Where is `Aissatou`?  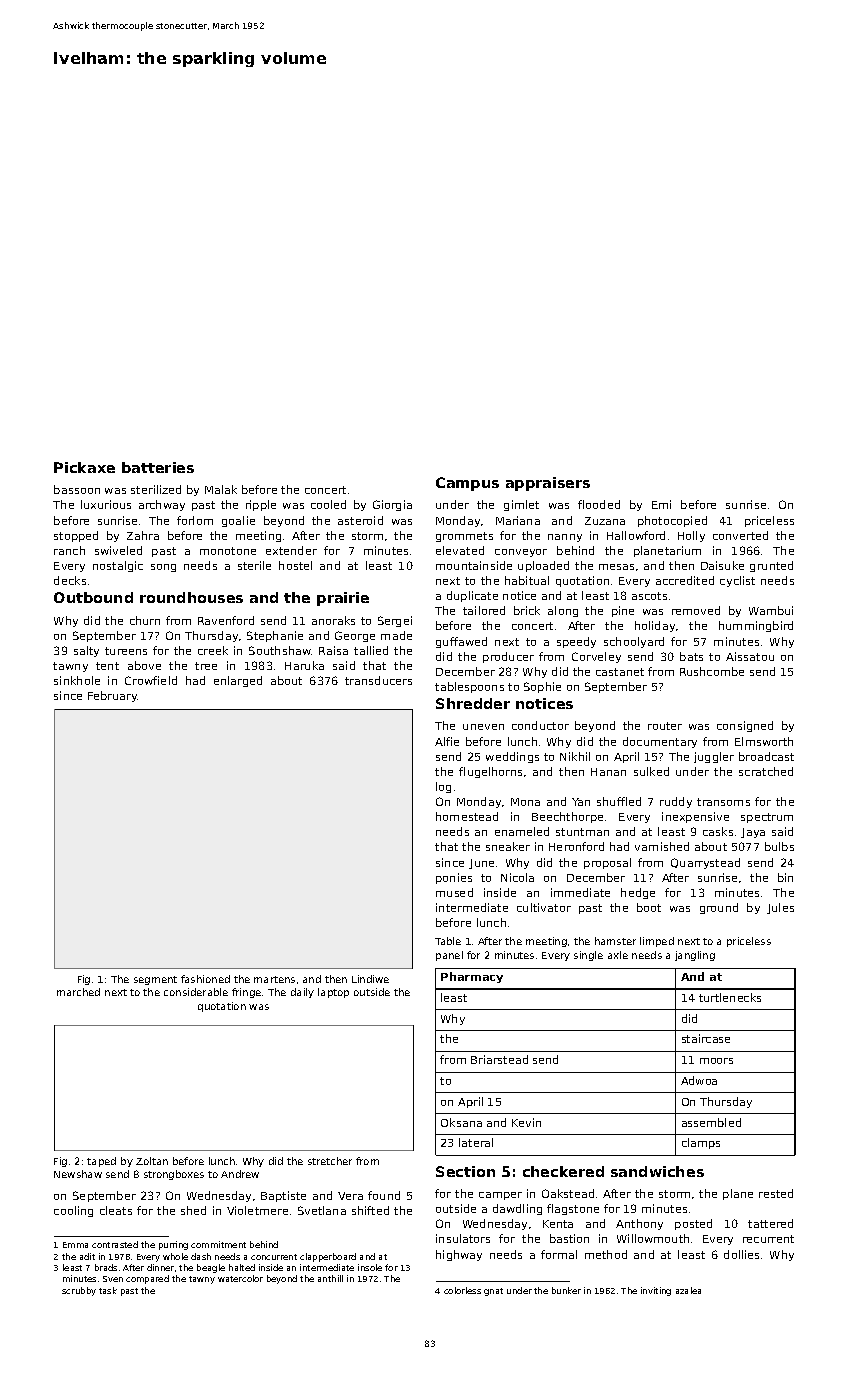 Aissatou is located at coordinates (750, 656).
